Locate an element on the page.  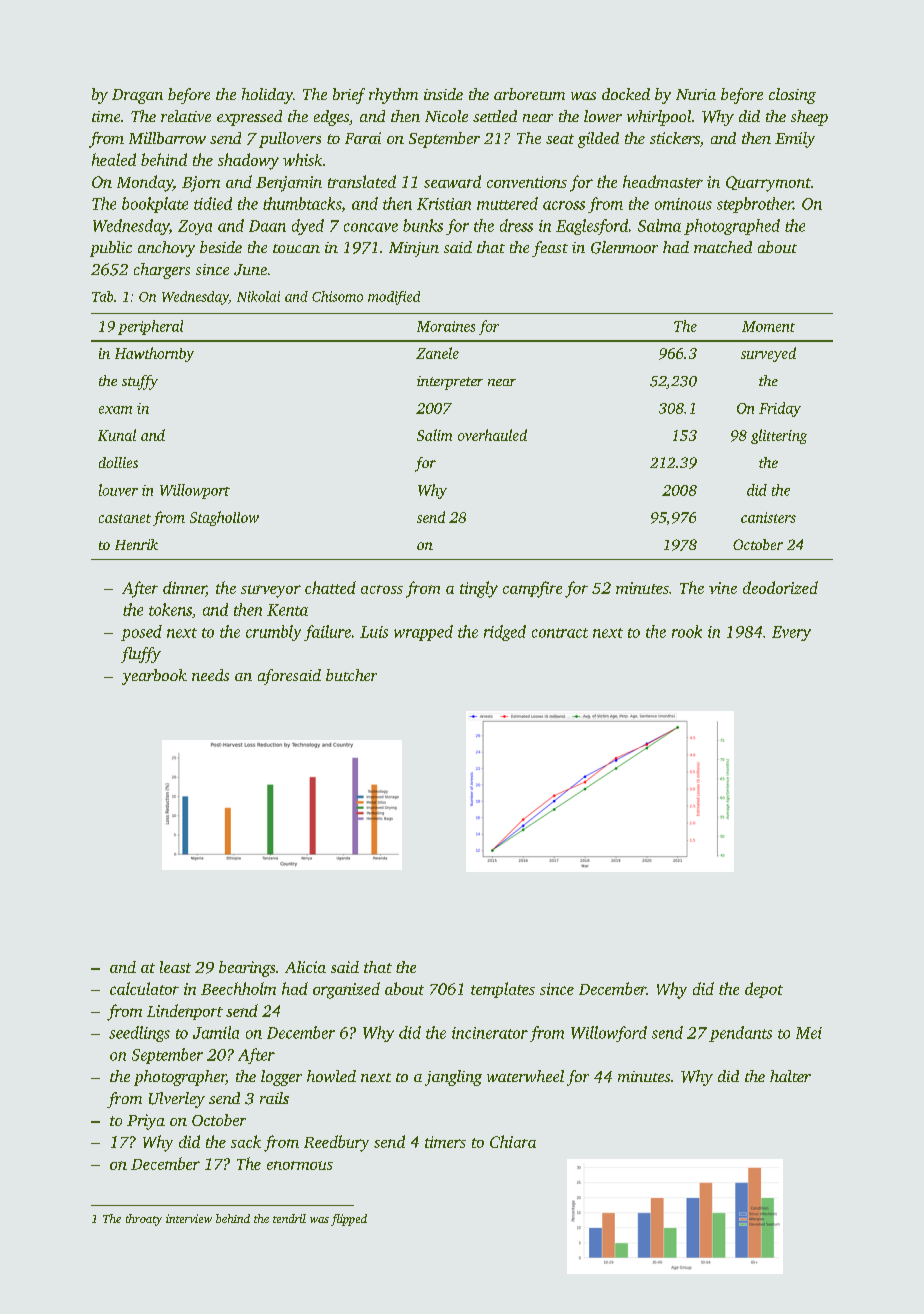
overhauled is located at coordinates (492, 435).
